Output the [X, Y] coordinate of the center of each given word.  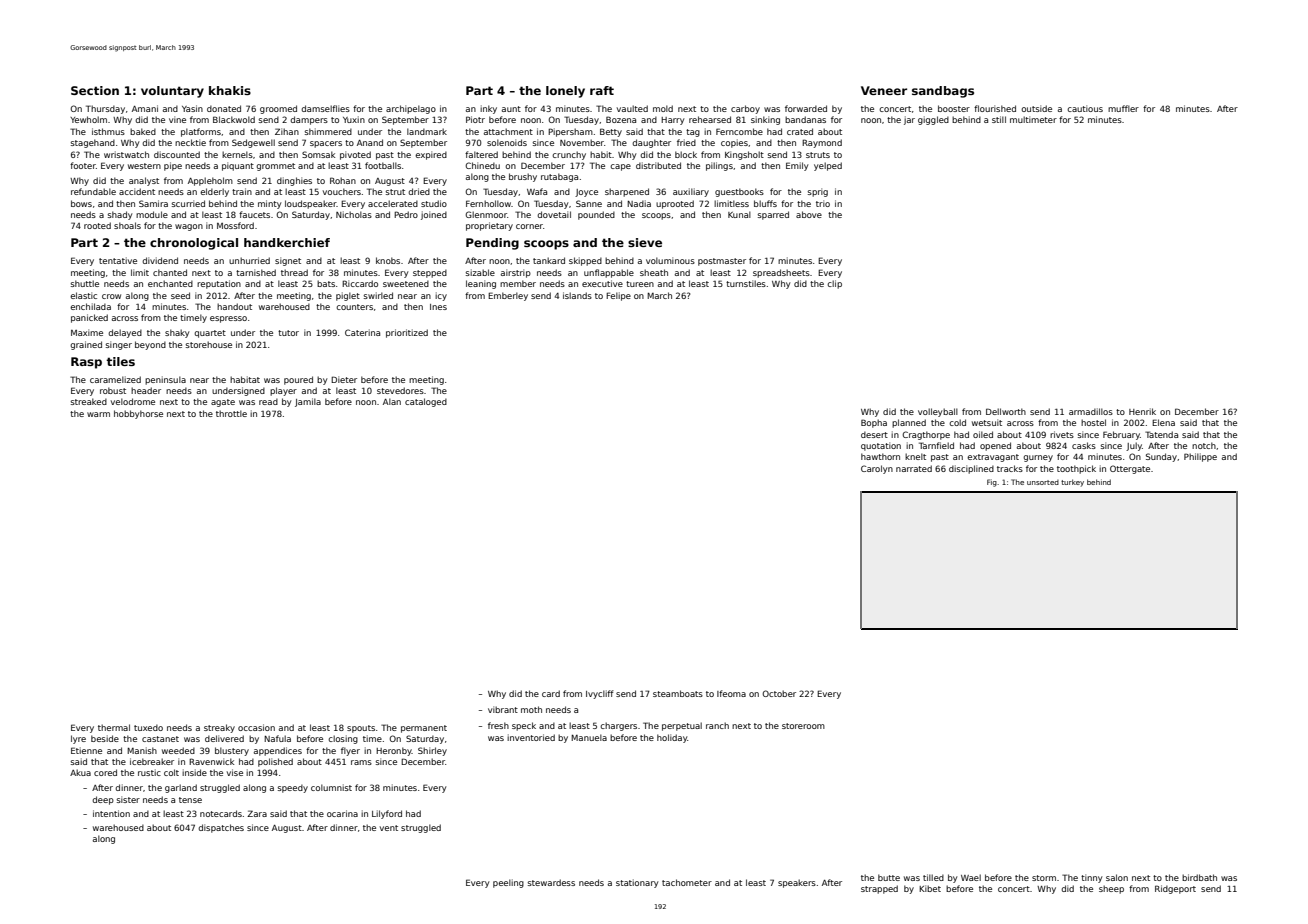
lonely [565, 92]
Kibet [930, 888]
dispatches [221, 828]
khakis [230, 90]
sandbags [943, 92]
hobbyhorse [138, 414]
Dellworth [1006, 411]
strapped [879, 889]
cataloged [426, 402]
